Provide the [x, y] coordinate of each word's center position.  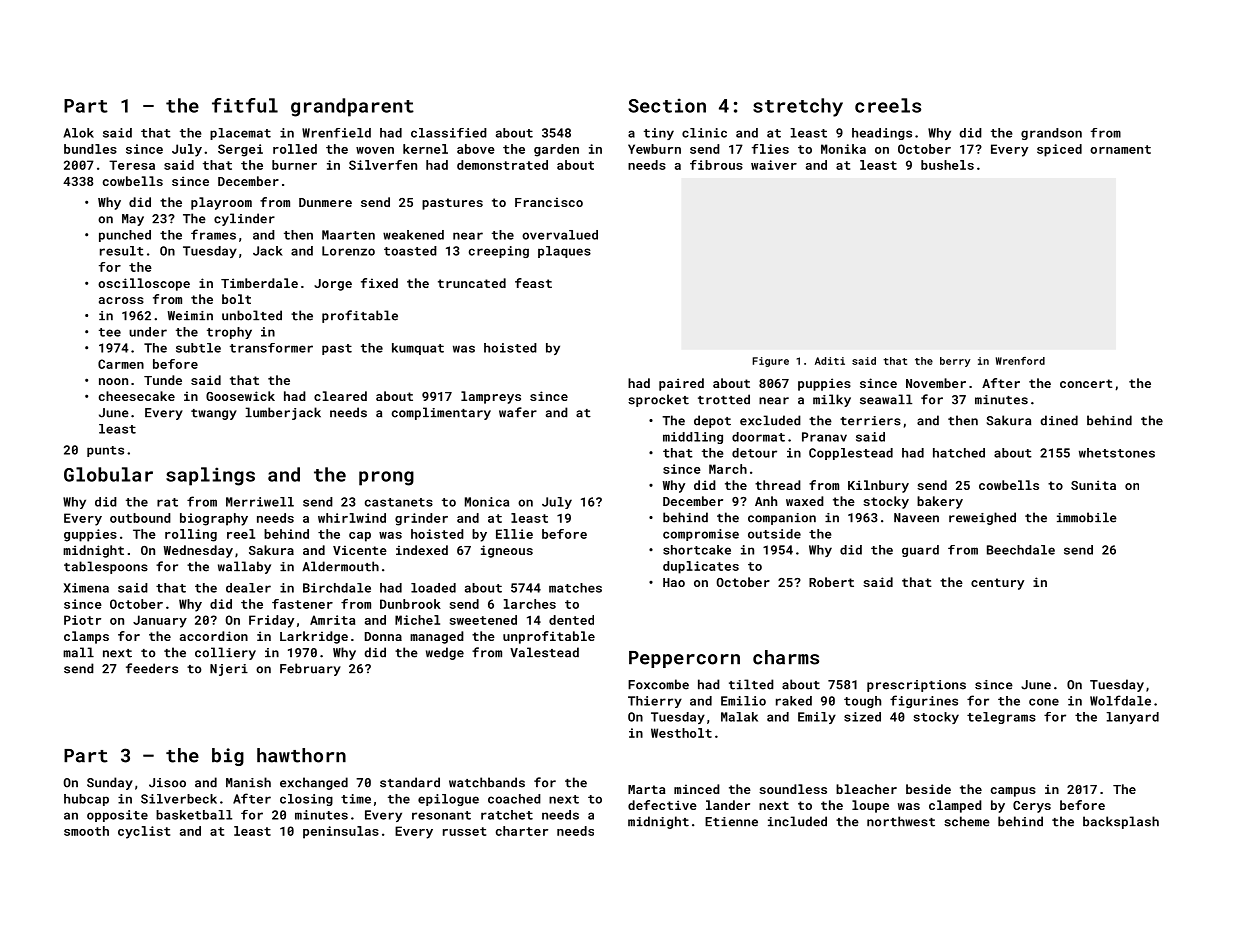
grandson [1051, 134]
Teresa [132, 165]
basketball [194, 815]
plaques [564, 252]
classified [449, 133]
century [997, 584]
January [160, 621]
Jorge [333, 285]
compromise [701, 535]
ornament [1120, 149]
